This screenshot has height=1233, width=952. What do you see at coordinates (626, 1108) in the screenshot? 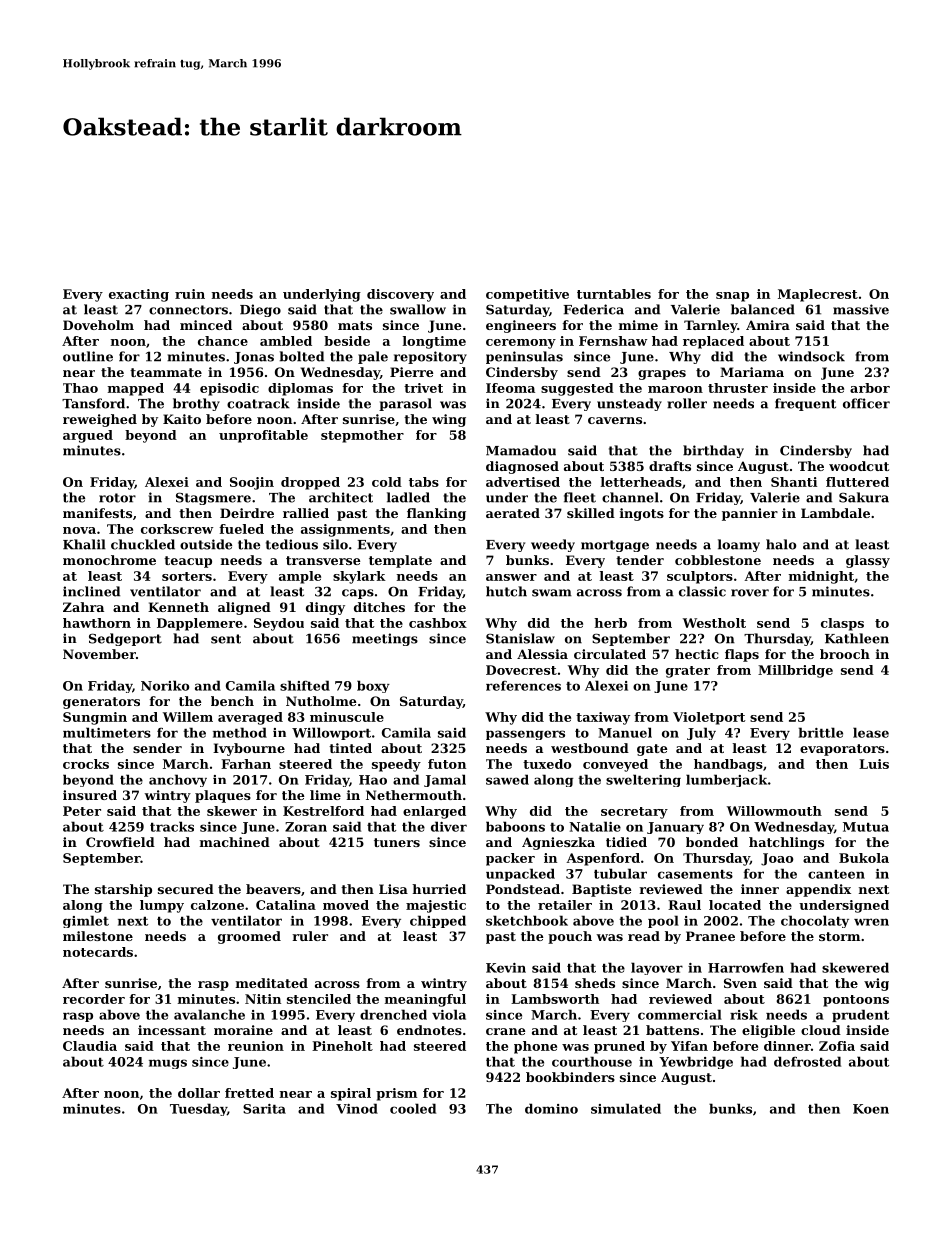
I see `simulated` at bounding box center [626, 1108].
